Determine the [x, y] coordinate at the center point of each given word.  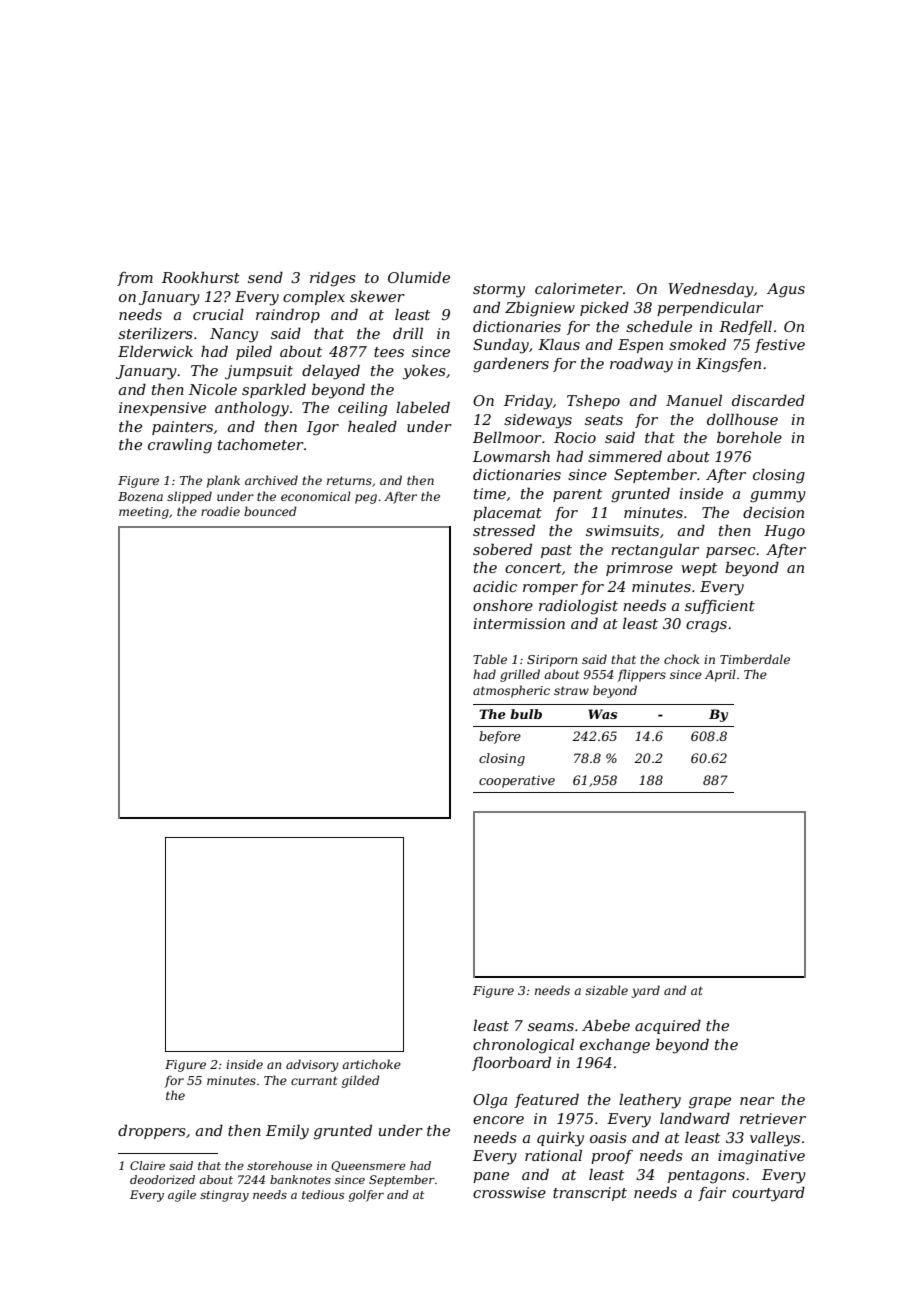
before [500, 737]
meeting [144, 513]
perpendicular [710, 308]
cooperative [517, 781]
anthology [252, 409]
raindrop [288, 315]
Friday [528, 402]
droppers [152, 1132]
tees [389, 352]
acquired [668, 1027]
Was [602, 714]
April [720, 675]
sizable [606, 990]
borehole [749, 437]
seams [551, 1027]
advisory [312, 1065]
